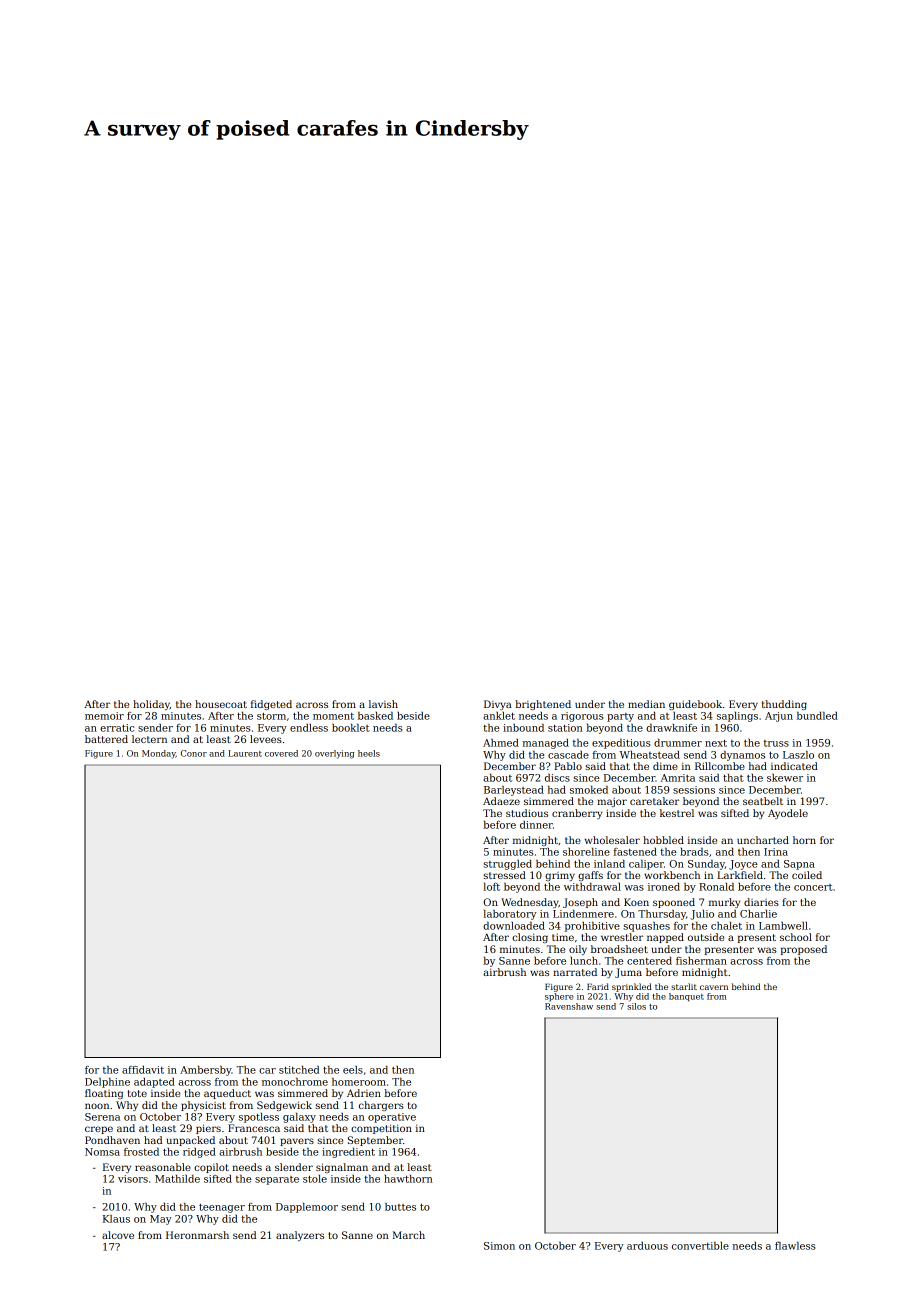 The width and height of the document is (924, 1308). I want to click on cavern, so click(714, 987).
